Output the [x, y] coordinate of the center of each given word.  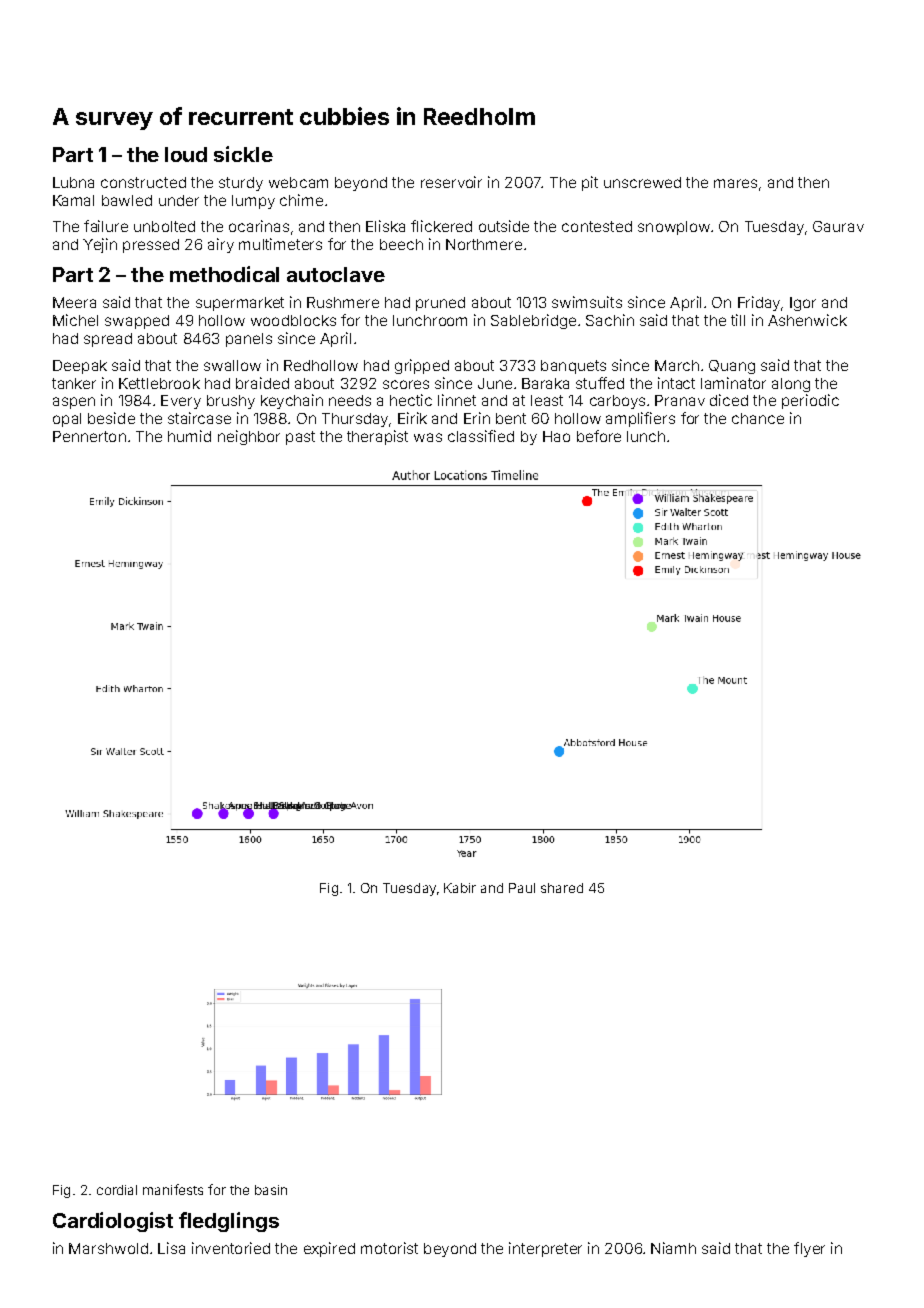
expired [329, 1249]
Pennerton [89, 436]
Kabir [460, 888]
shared [562, 888]
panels [249, 340]
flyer [809, 1249]
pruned [440, 304]
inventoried [231, 1248]
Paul [522, 888]
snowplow [674, 228]
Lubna [73, 182]
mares [735, 183]
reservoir [451, 182]
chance [758, 418]
